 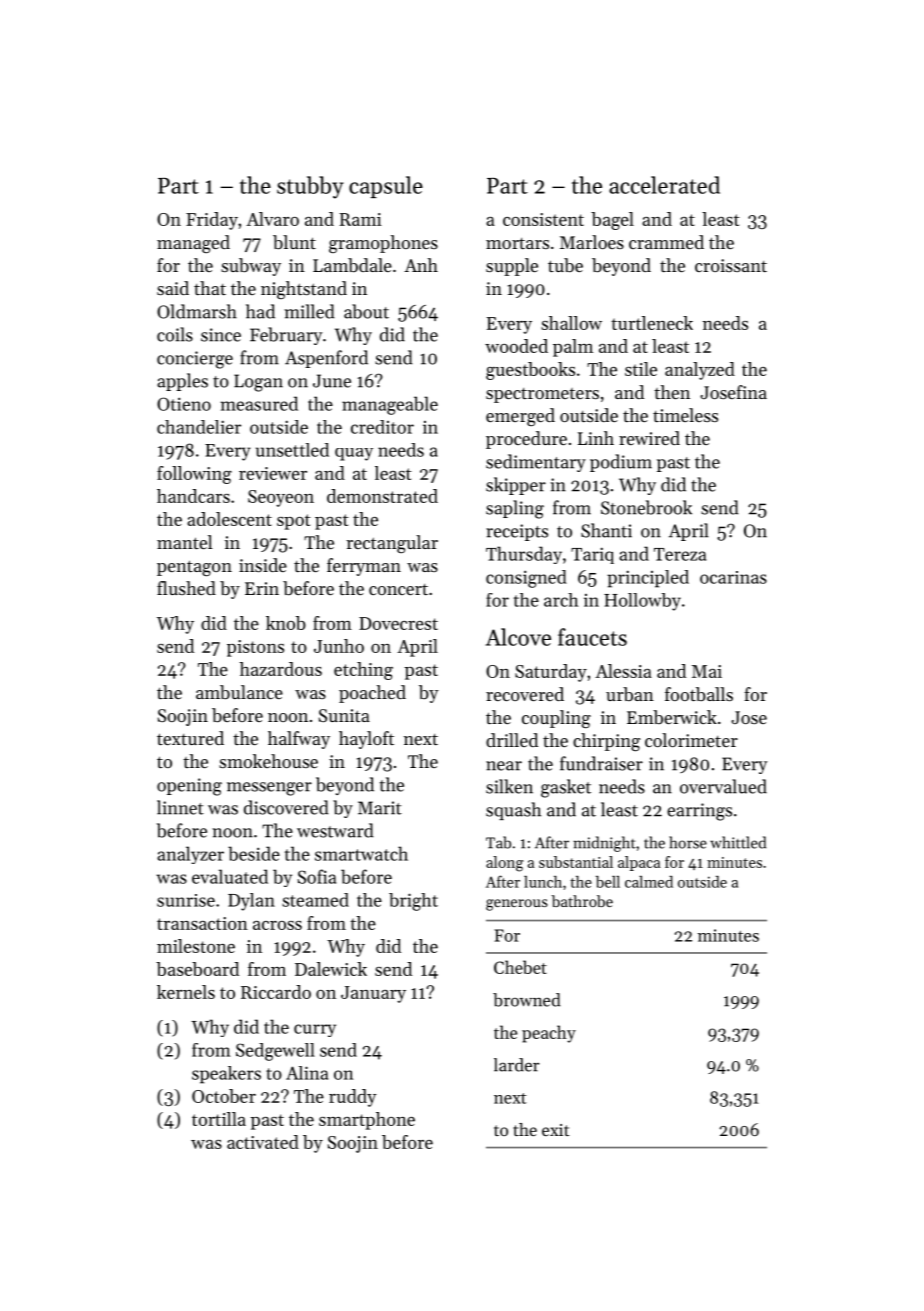 What do you see at coordinates (186, 588) in the screenshot?
I see `flushed` at bounding box center [186, 588].
